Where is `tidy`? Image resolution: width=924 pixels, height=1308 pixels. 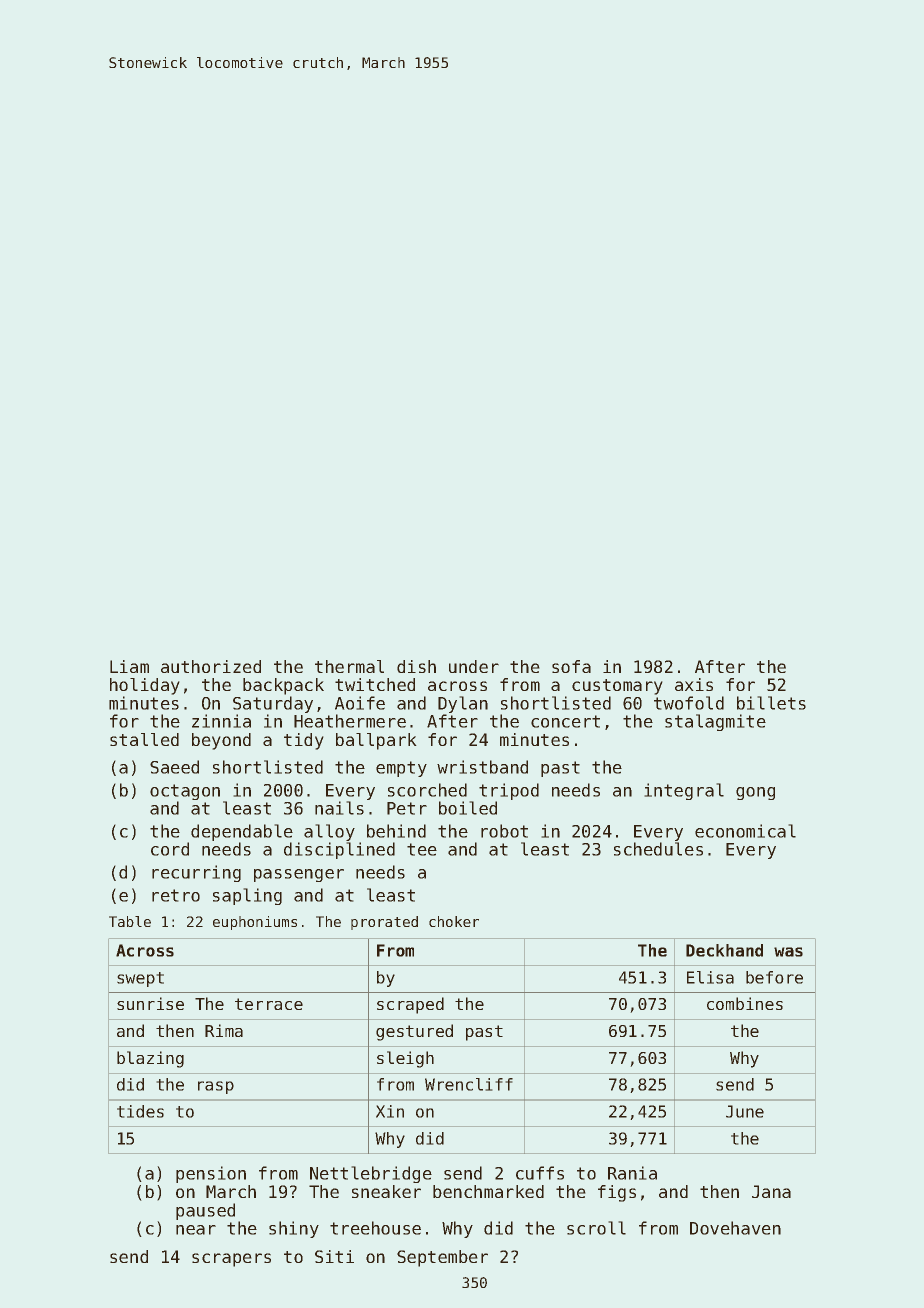
tidy is located at coordinates (303, 741).
